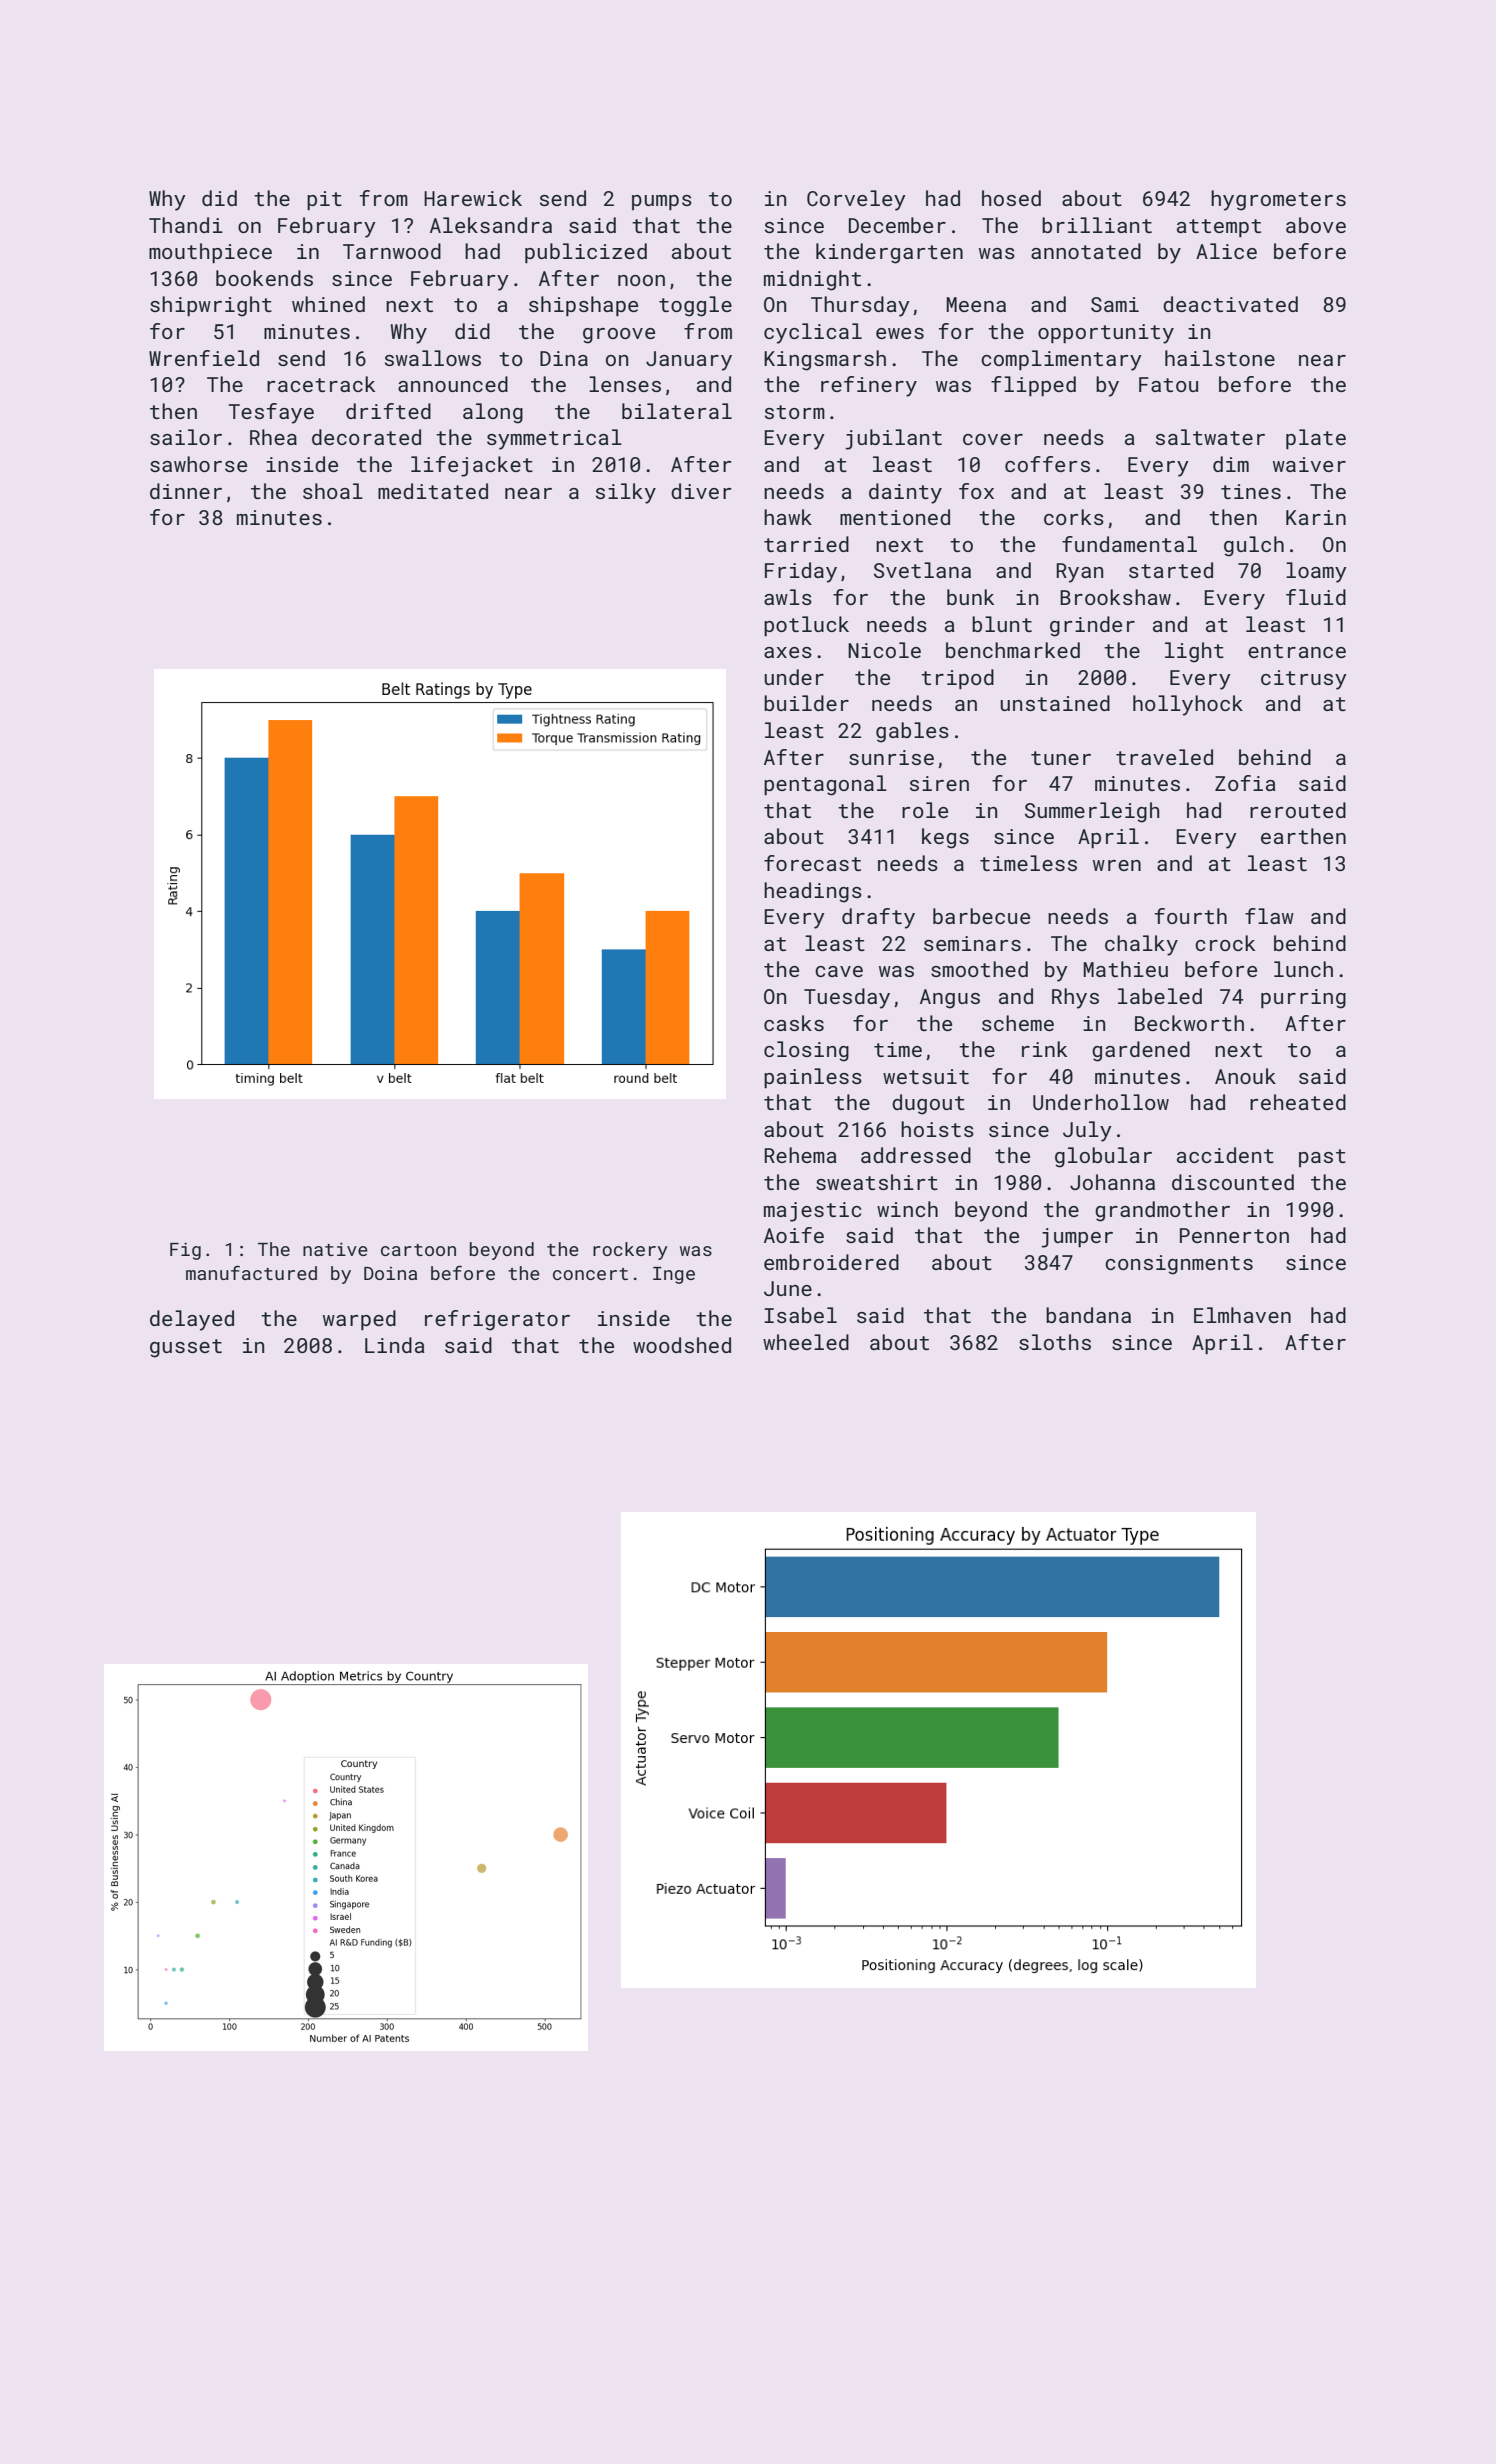 The image size is (1496, 2464). I want to click on manufactured, so click(251, 1272).
